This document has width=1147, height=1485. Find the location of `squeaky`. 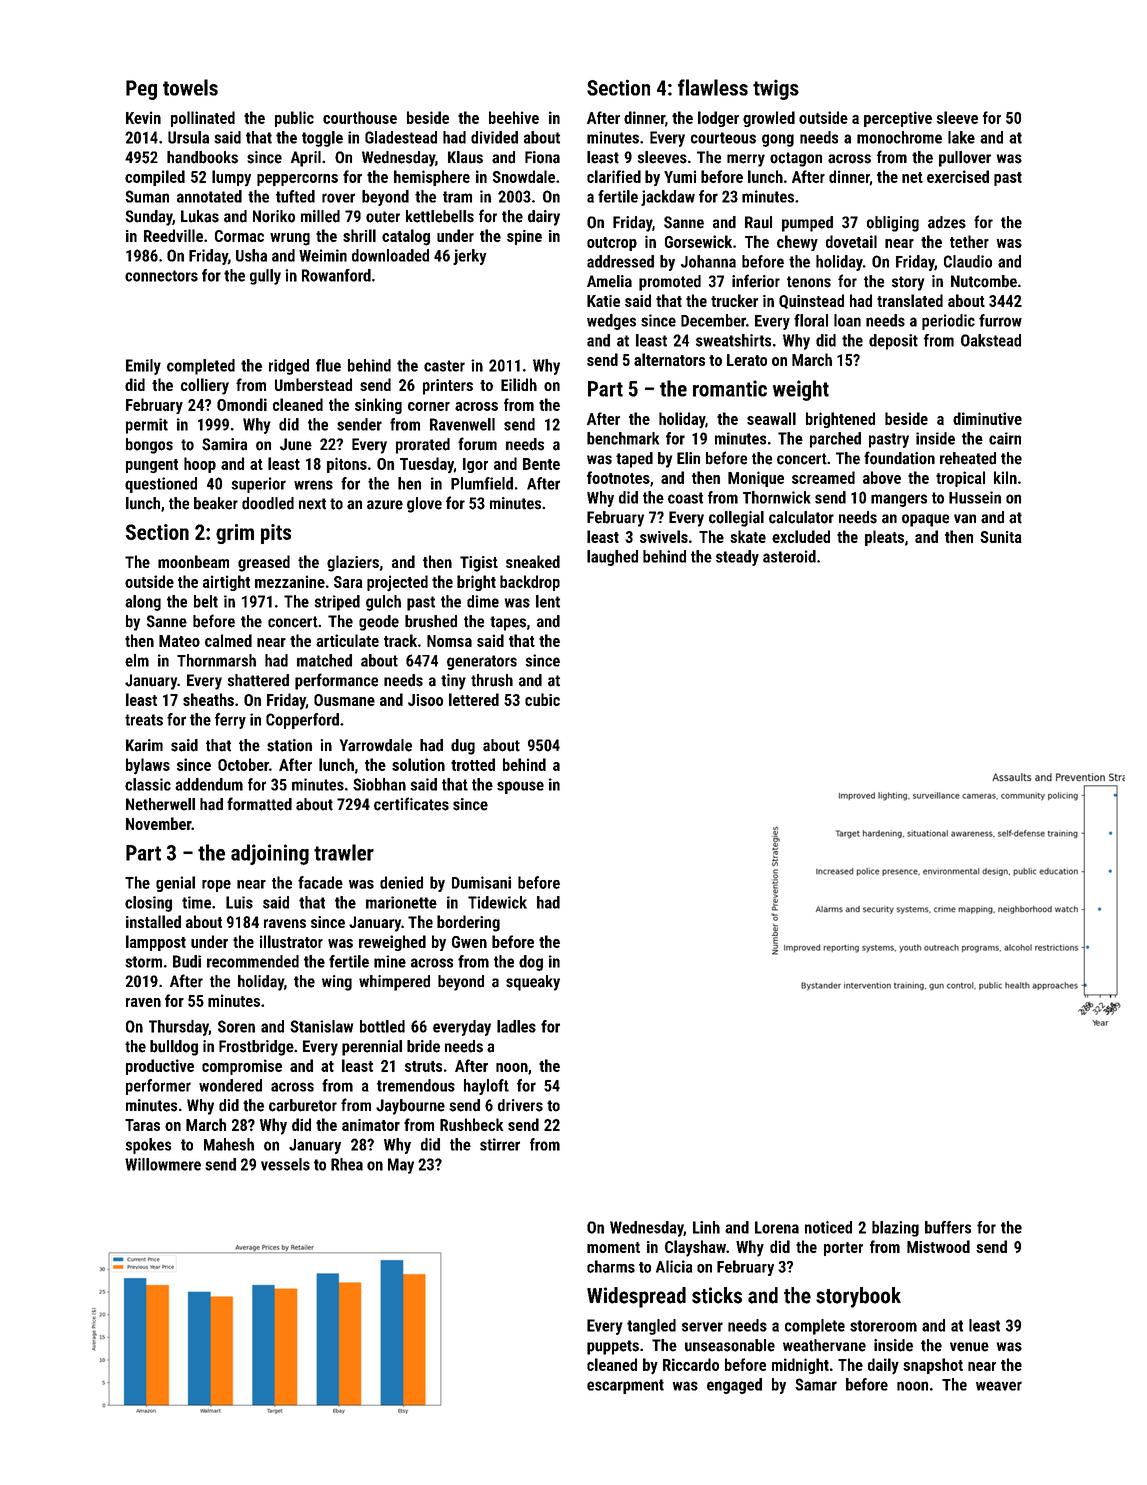

squeaky is located at coordinates (533, 983).
